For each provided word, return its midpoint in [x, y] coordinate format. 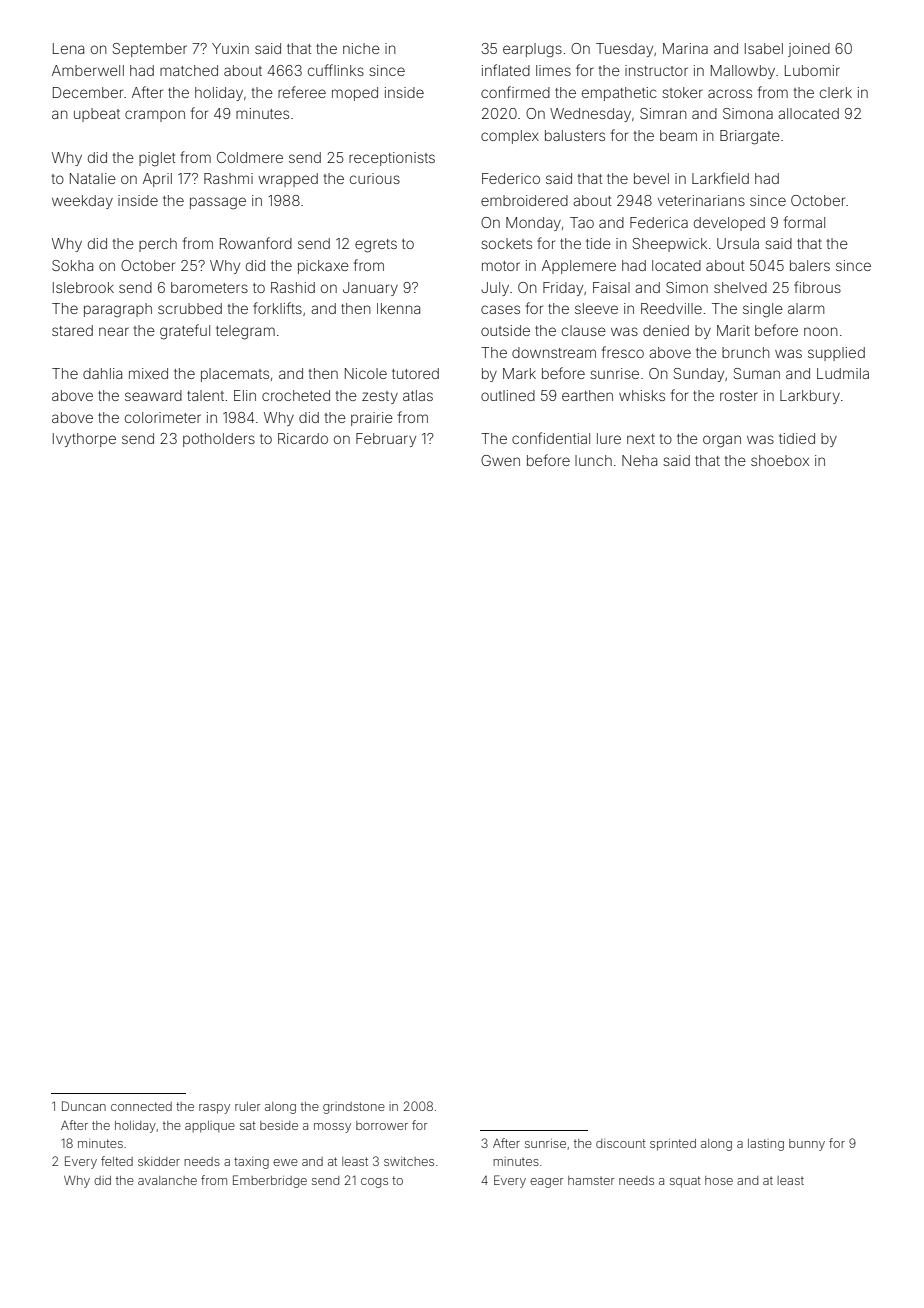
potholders [219, 440]
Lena [68, 48]
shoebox [780, 460]
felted [117, 1161]
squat [685, 1182]
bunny [807, 1145]
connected [141, 1106]
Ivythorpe [84, 440]
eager [546, 1183]
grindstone [354, 1108]
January [370, 289]
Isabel [764, 48]
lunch [593, 460]
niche [361, 48]
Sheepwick [670, 245]
